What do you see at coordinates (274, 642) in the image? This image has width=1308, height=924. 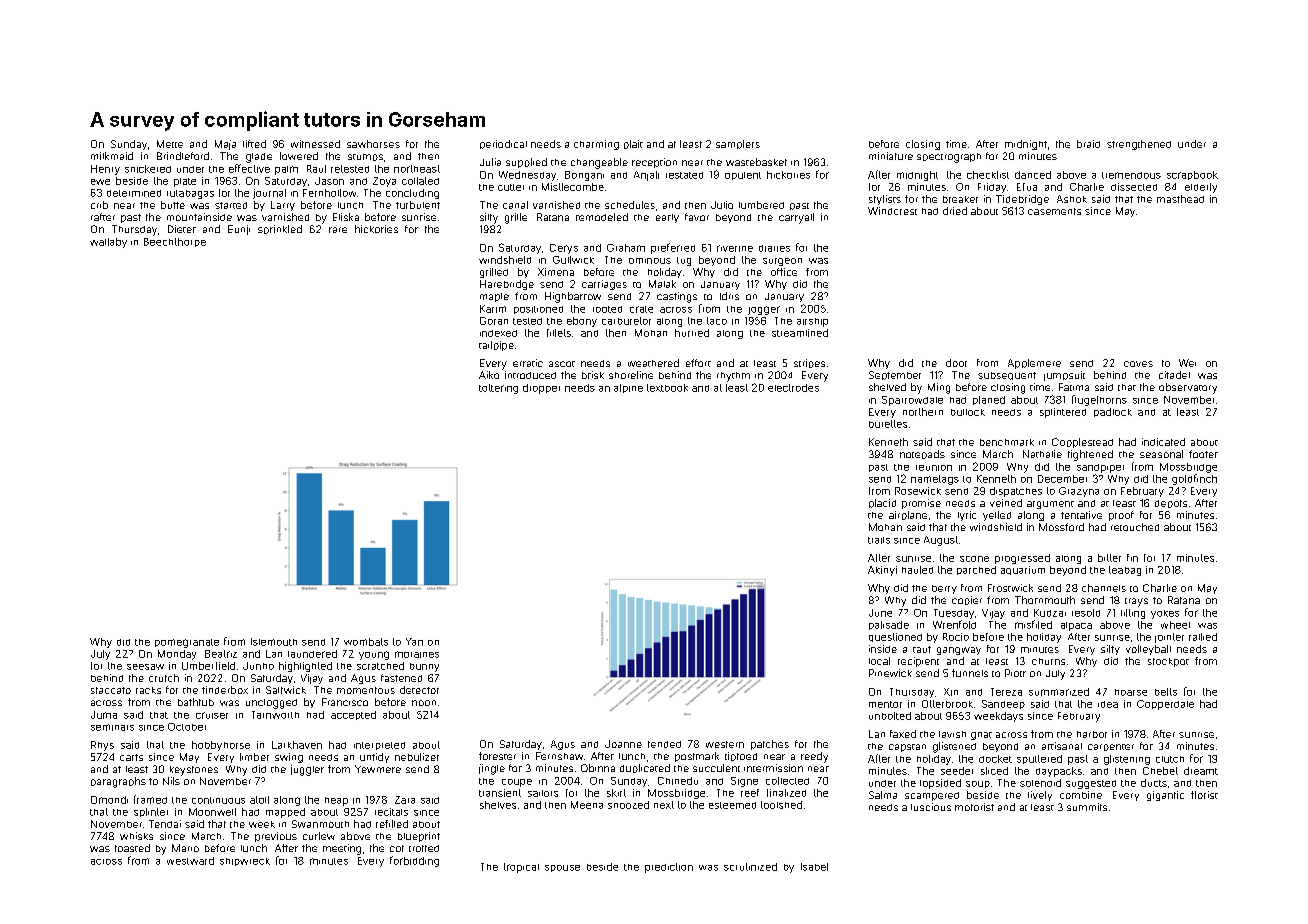 I see `Islemouth` at bounding box center [274, 642].
